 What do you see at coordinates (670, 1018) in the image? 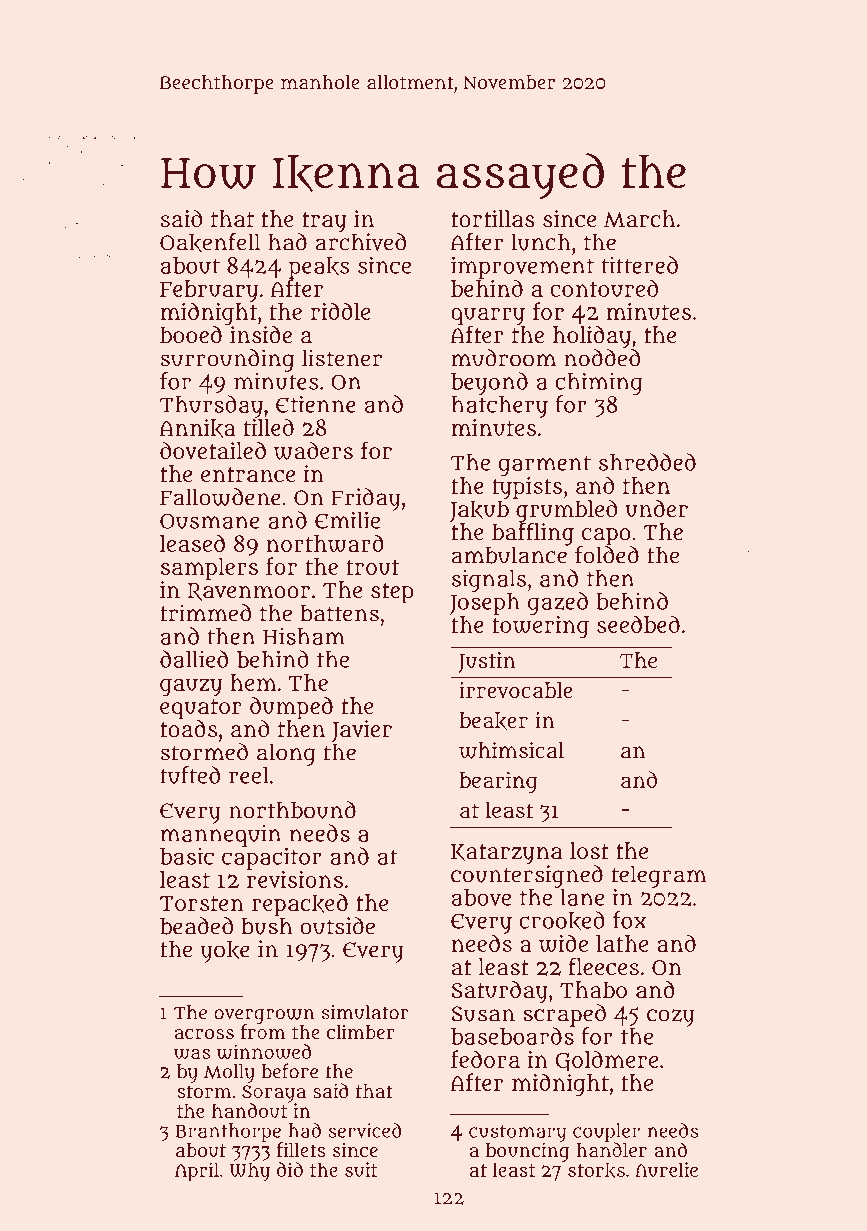
I see `cozy` at bounding box center [670, 1018].
